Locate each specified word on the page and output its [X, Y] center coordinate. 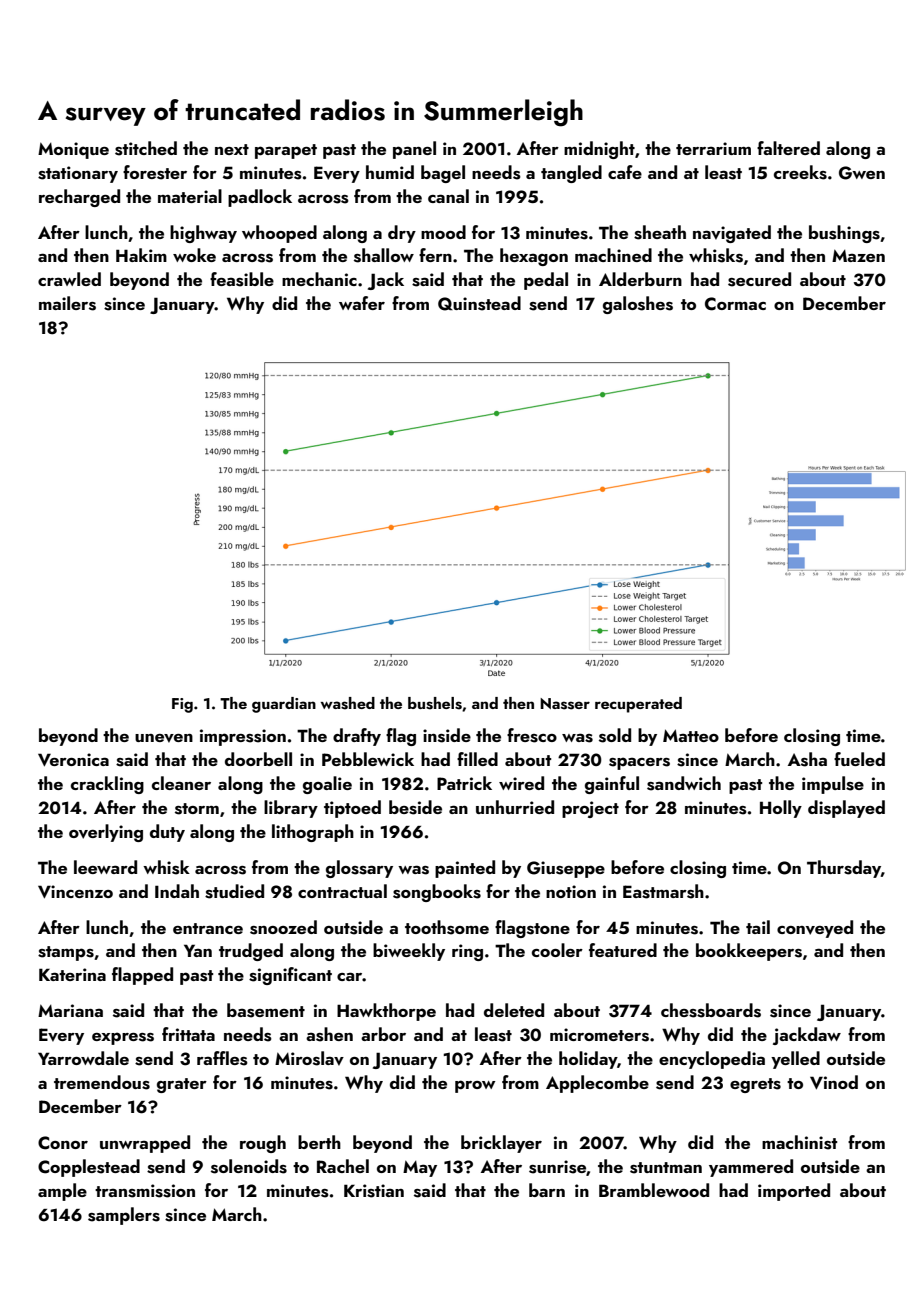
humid [390, 172]
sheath [660, 232]
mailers [67, 303]
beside [415, 807]
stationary [78, 174]
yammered [751, 1168]
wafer [362, 303]
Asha [807, 759]
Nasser [565, 704]
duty [167, 833]
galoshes [638, 305]
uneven [164, 738]
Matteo [691, 735]
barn [547, 1190]
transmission [145, 1191]
